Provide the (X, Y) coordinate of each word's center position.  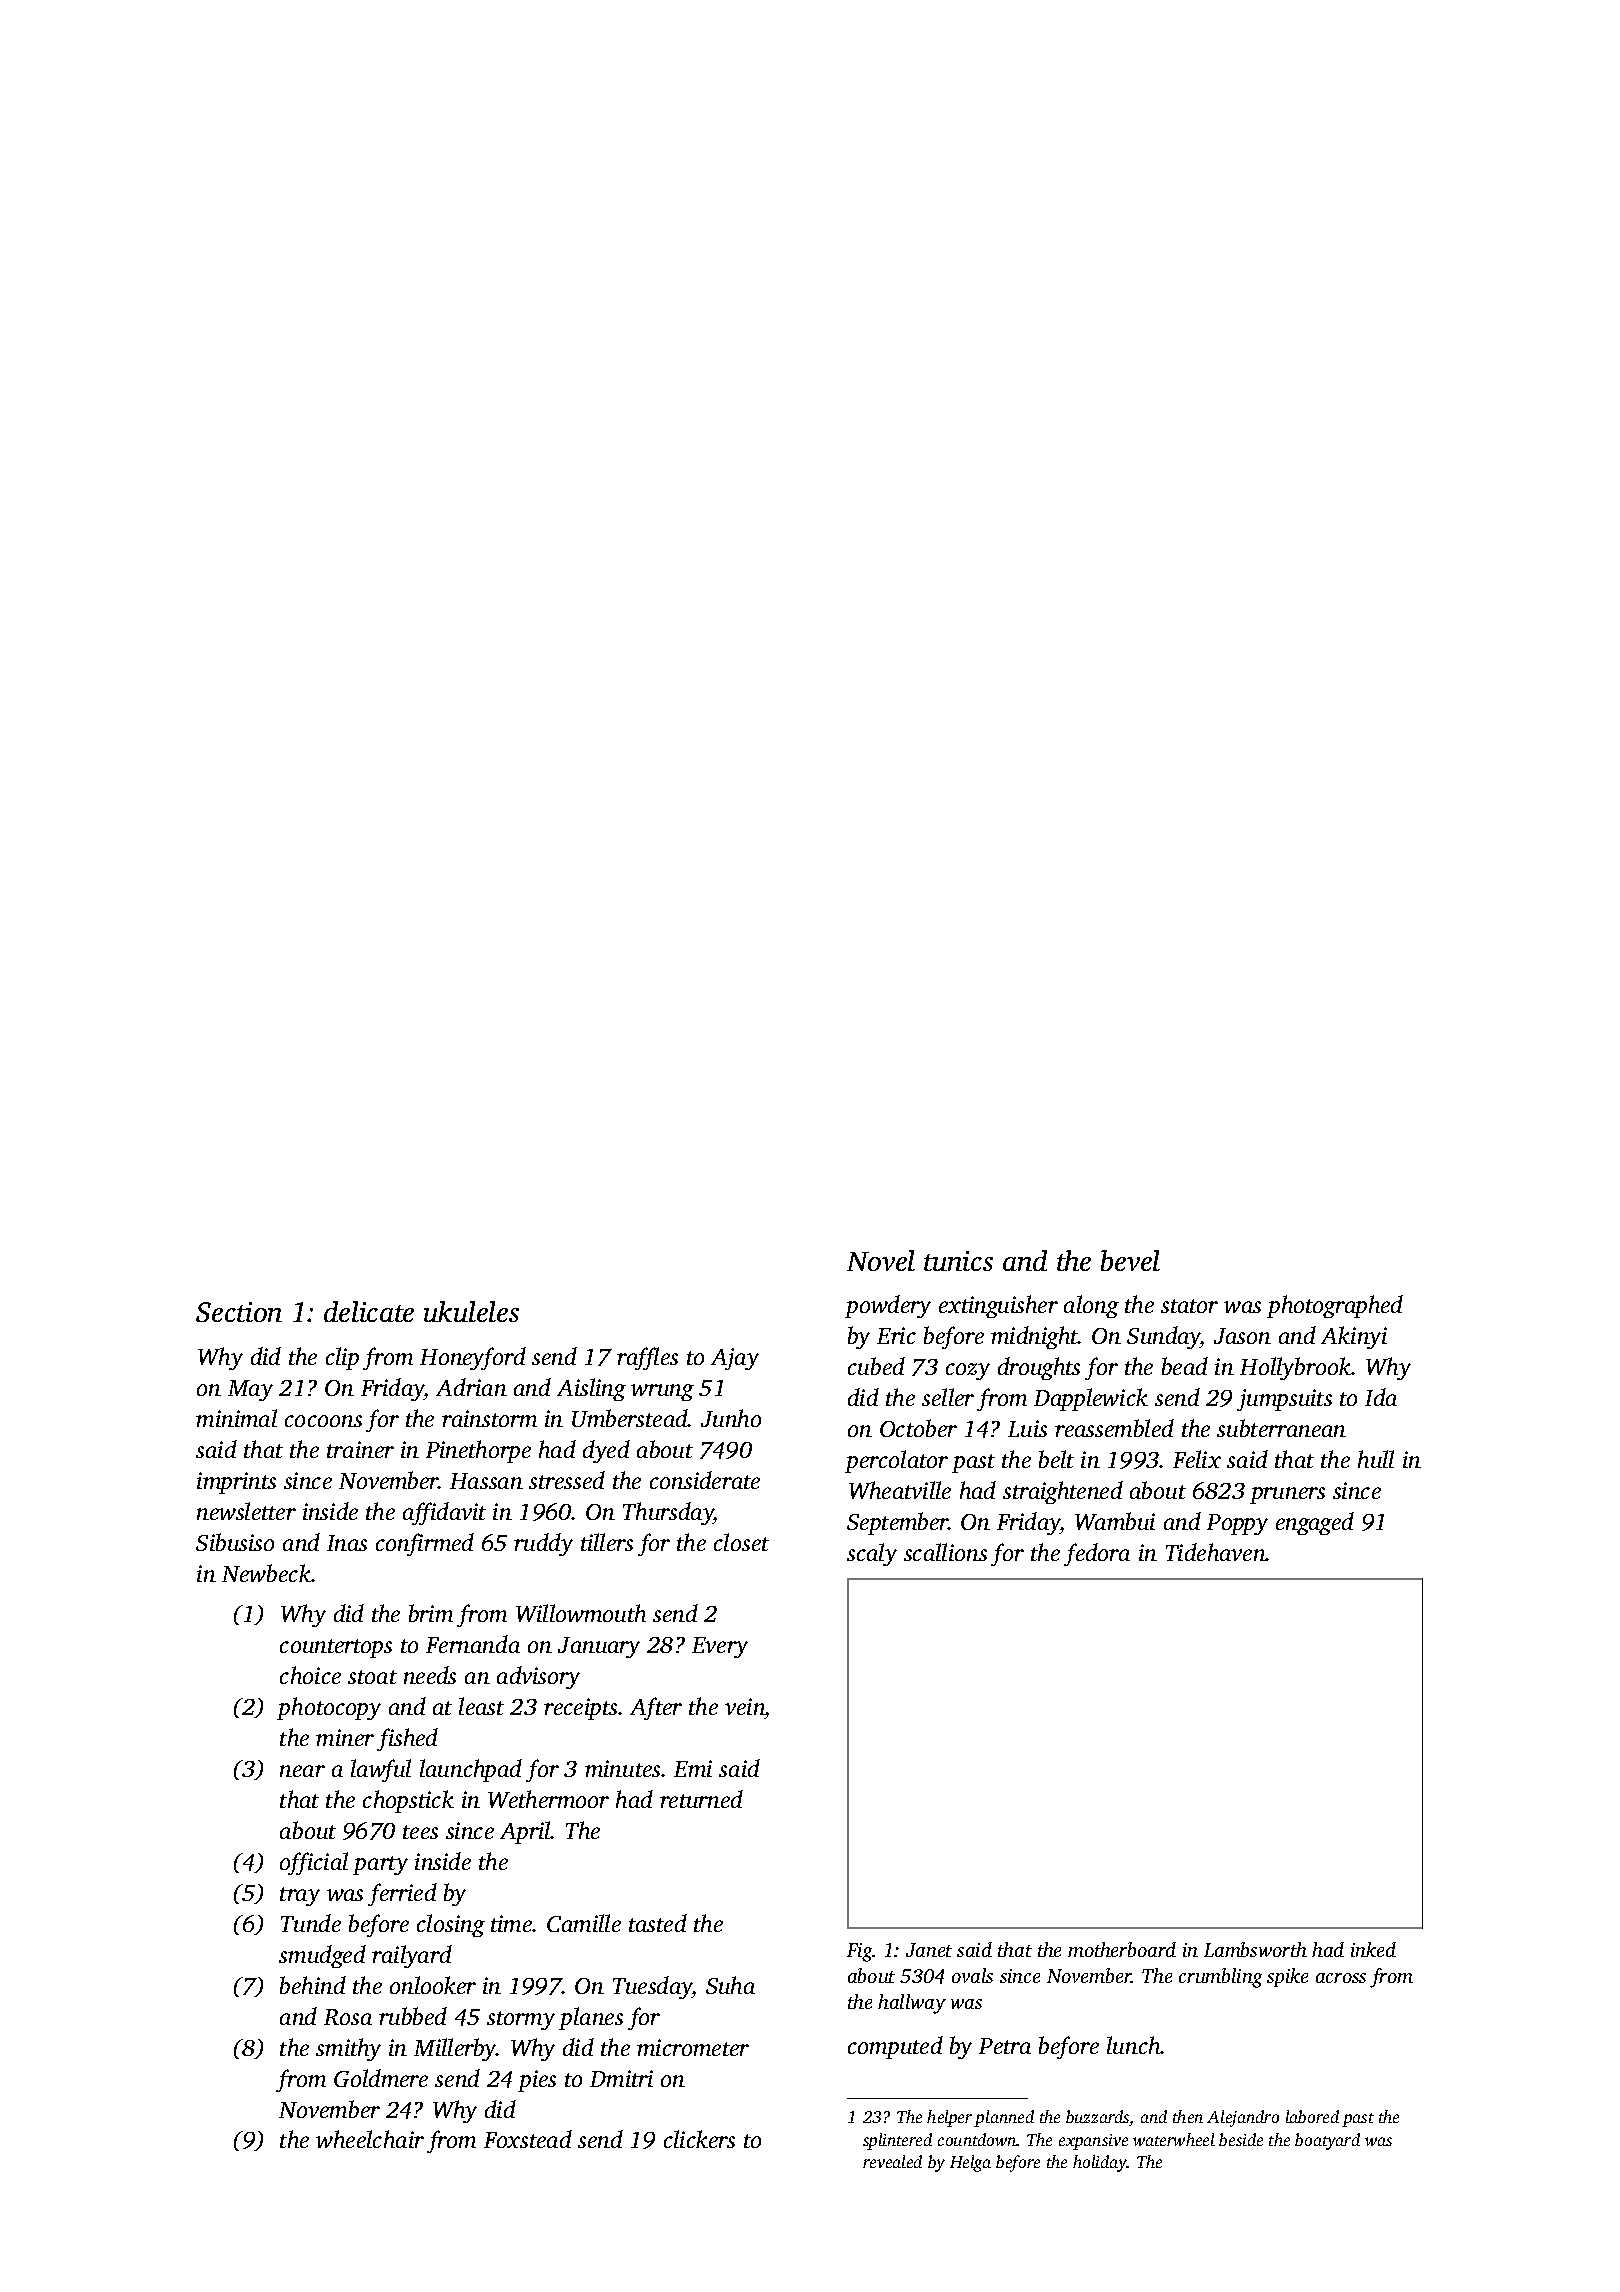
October (918, 1428)
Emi (693, 1768)
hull (1376, 1459)
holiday (1100, 2163)
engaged (1315, 1523)
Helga (970, 2163)
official (314, 1863)
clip (342, 1358)
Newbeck (266, 1573)
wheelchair (370, 2139)
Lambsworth (1255, 1949)
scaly (872, 1554)
